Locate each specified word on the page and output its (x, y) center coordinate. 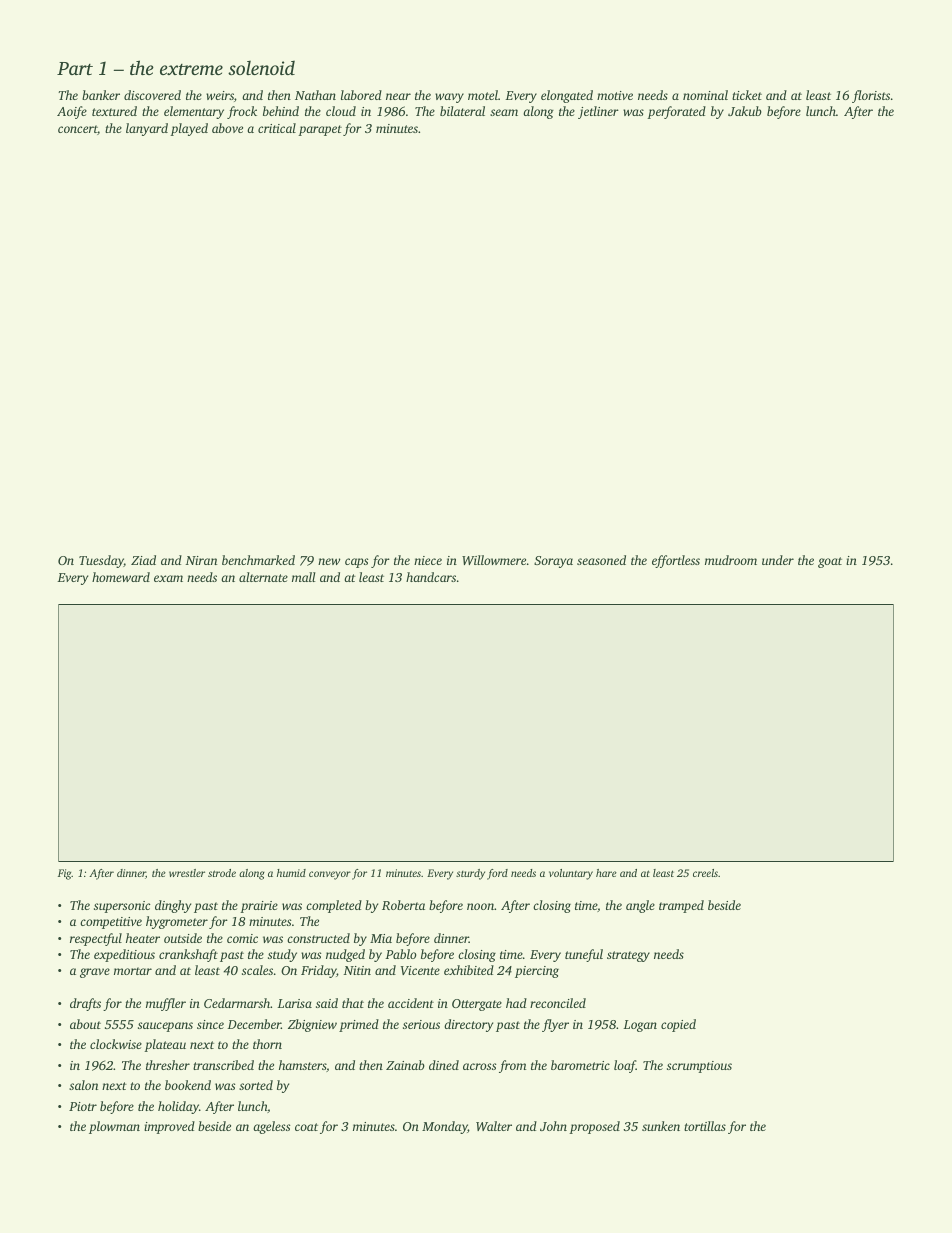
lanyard (147, 129)
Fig (65, 874)
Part (75, 68)
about (85, 1024)
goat (830, 562)
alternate (263, 577)
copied (678, 1025)
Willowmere (494, 560)
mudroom (731, 560)
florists (871, 96)
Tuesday (101, 561)
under (778, 560)
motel (483, 95)
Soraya (553, 562)
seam (504, 112)
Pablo (400, 954)
